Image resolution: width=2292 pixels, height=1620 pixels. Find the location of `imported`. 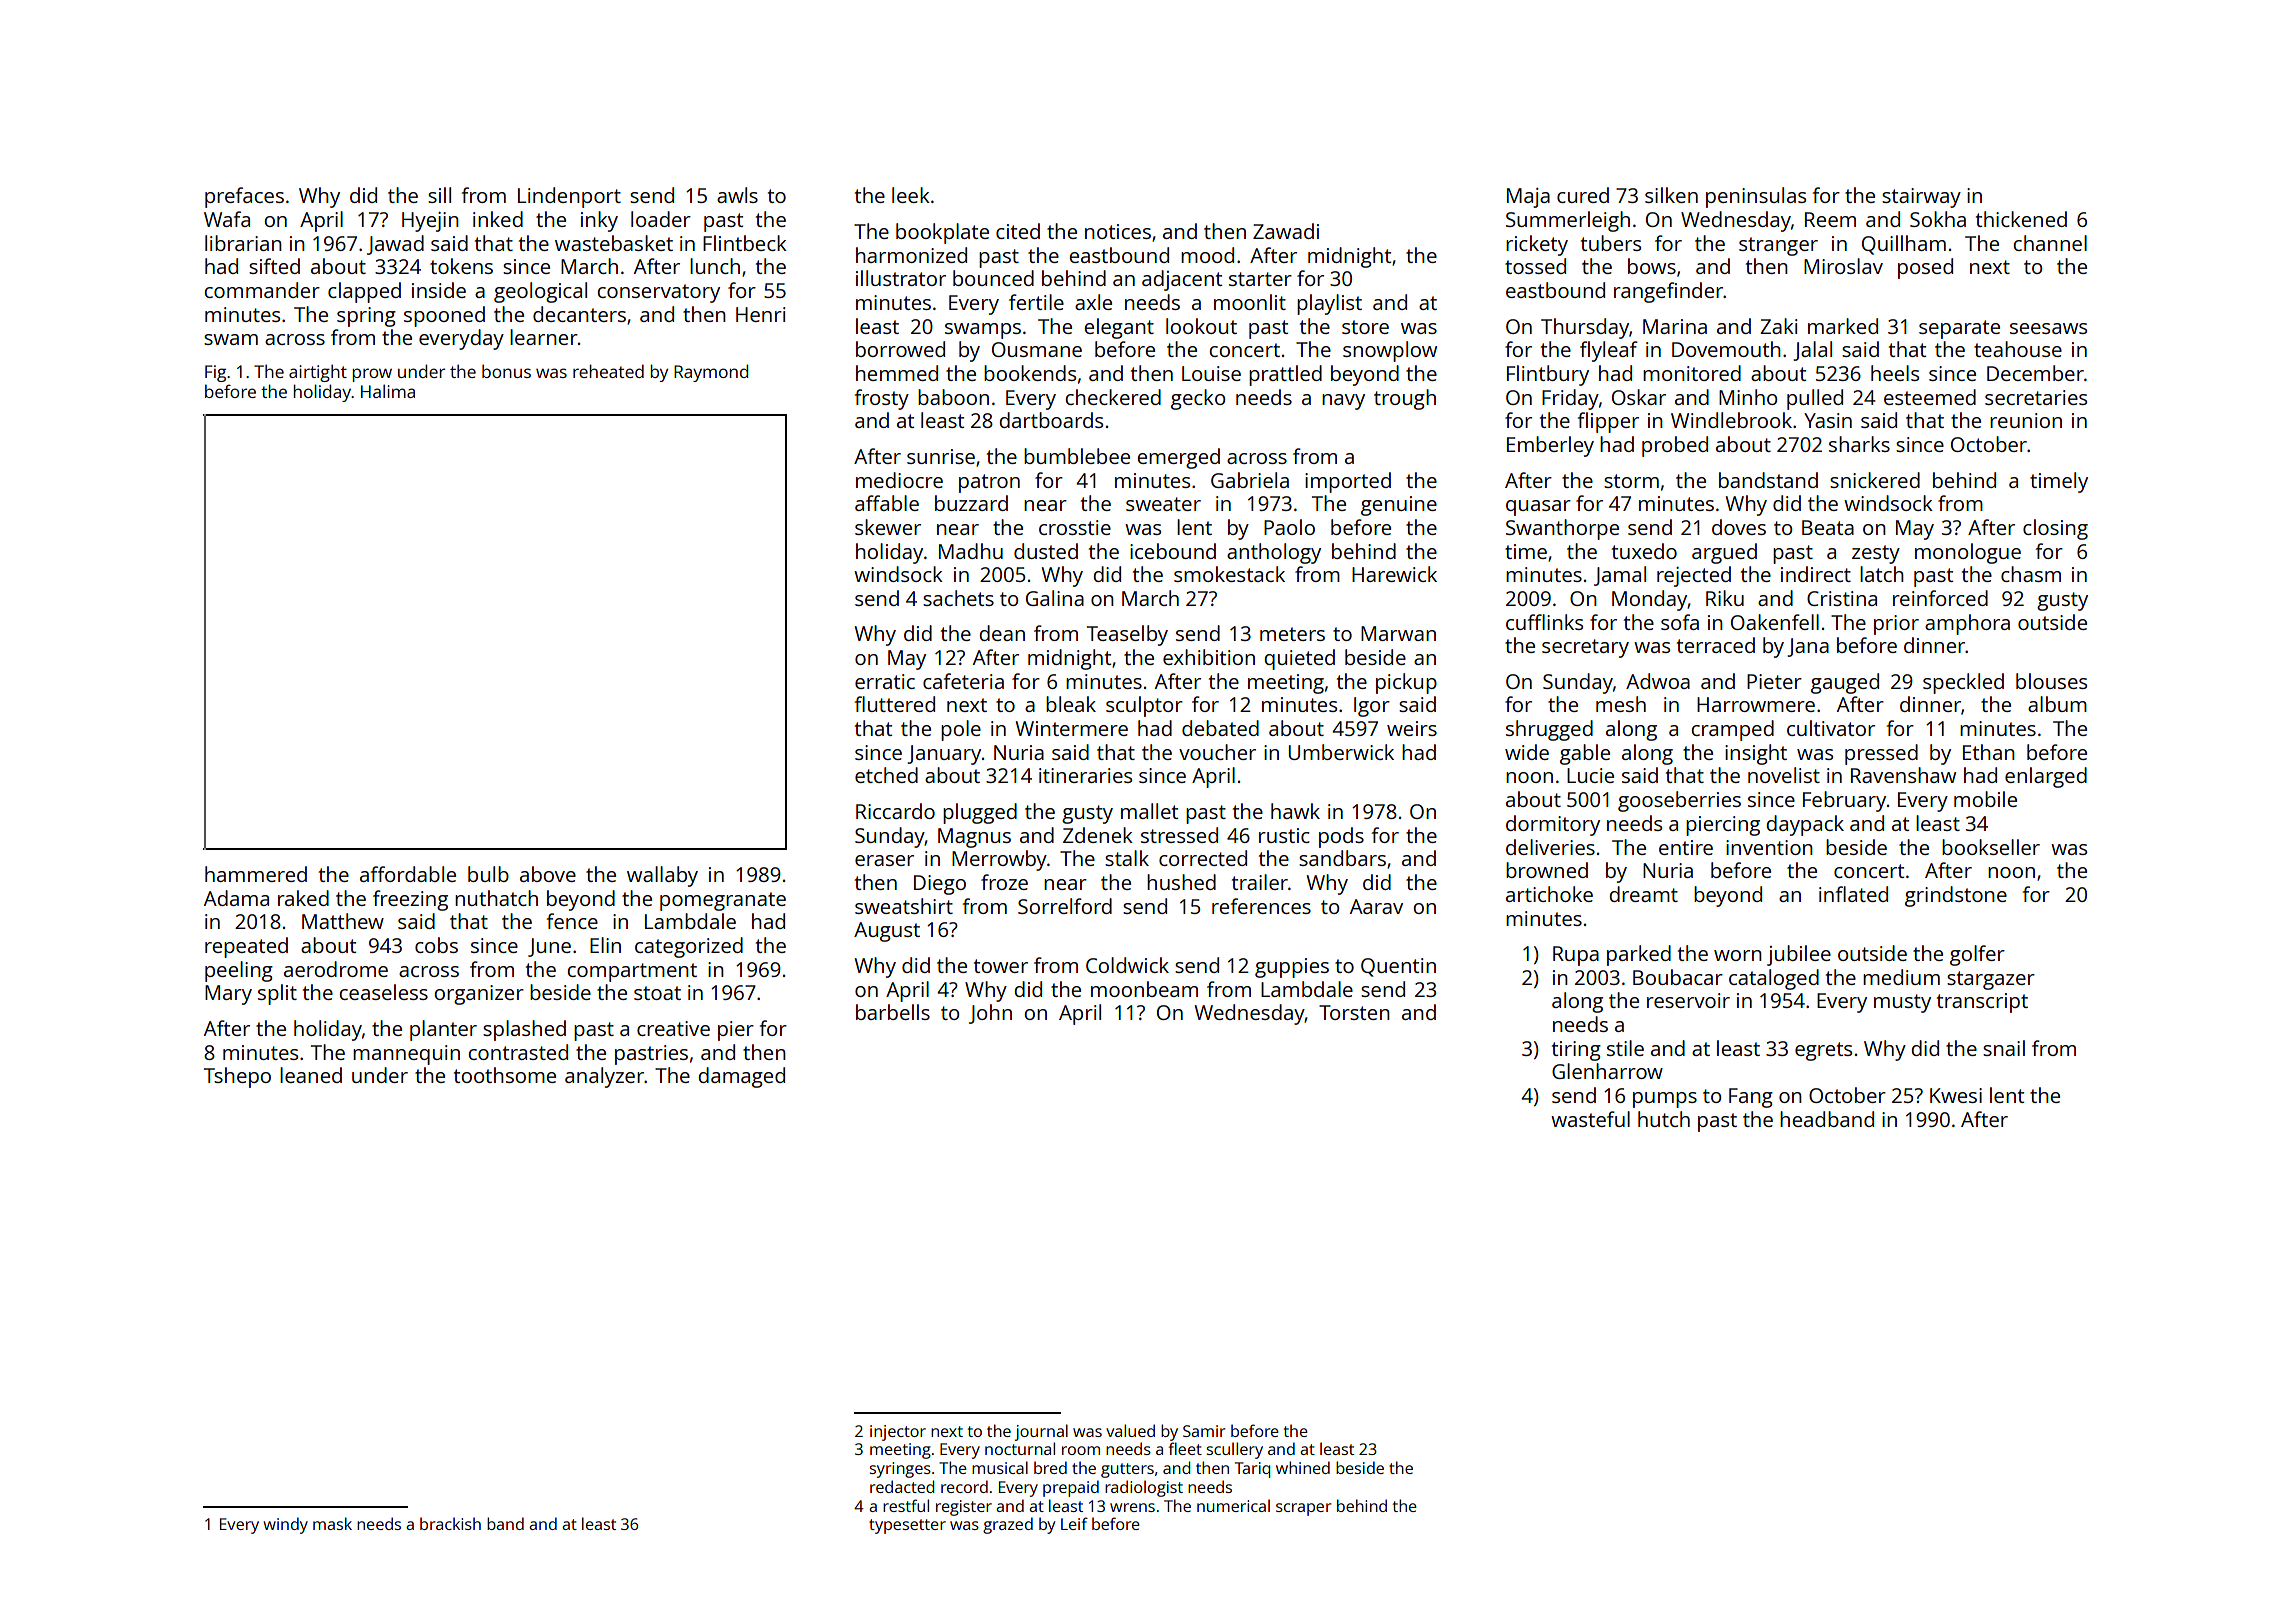

imported is located at coordinates (1348, 482).
